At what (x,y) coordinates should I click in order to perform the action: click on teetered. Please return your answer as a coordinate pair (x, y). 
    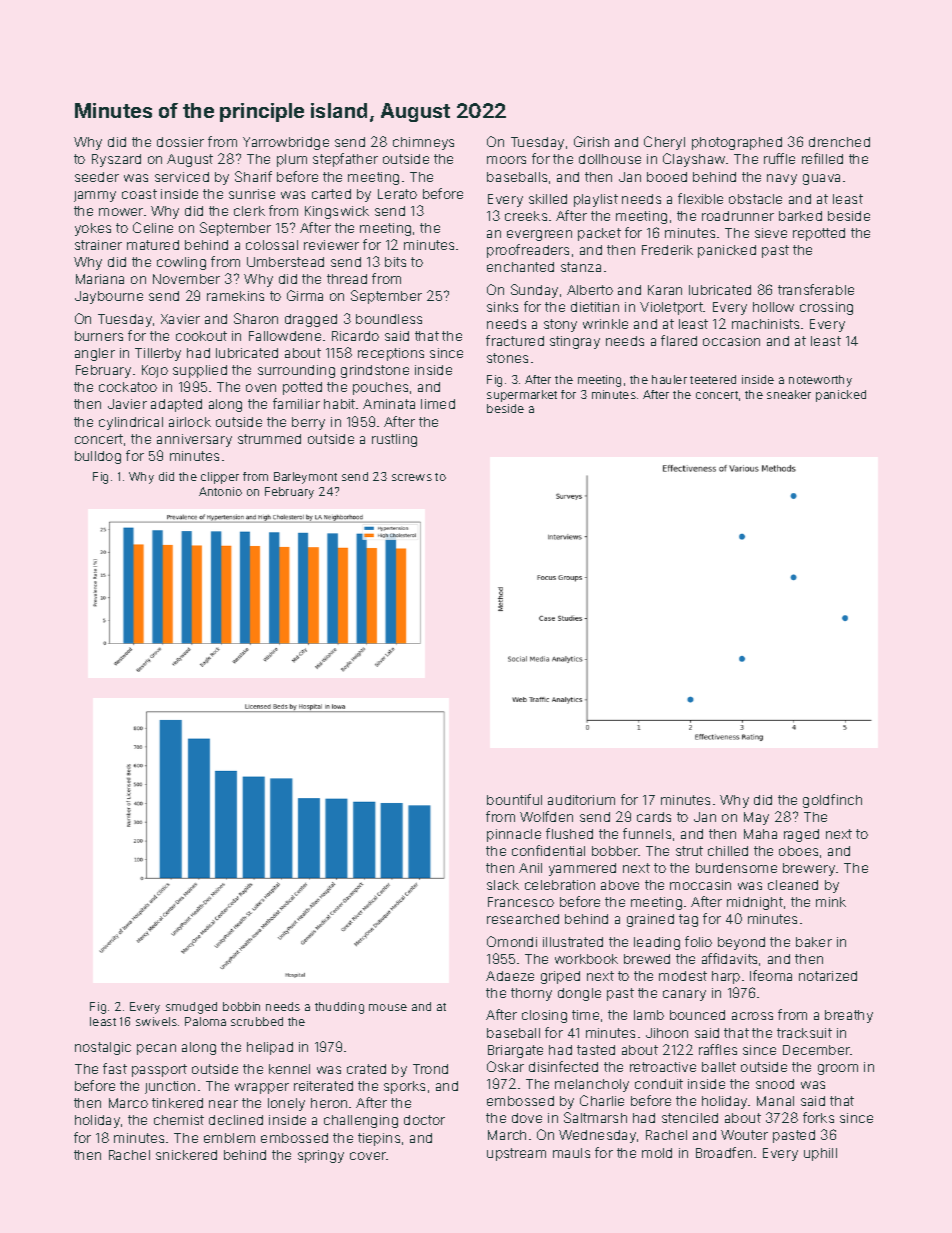
    Looking at the image, I should click on (713, 379).
